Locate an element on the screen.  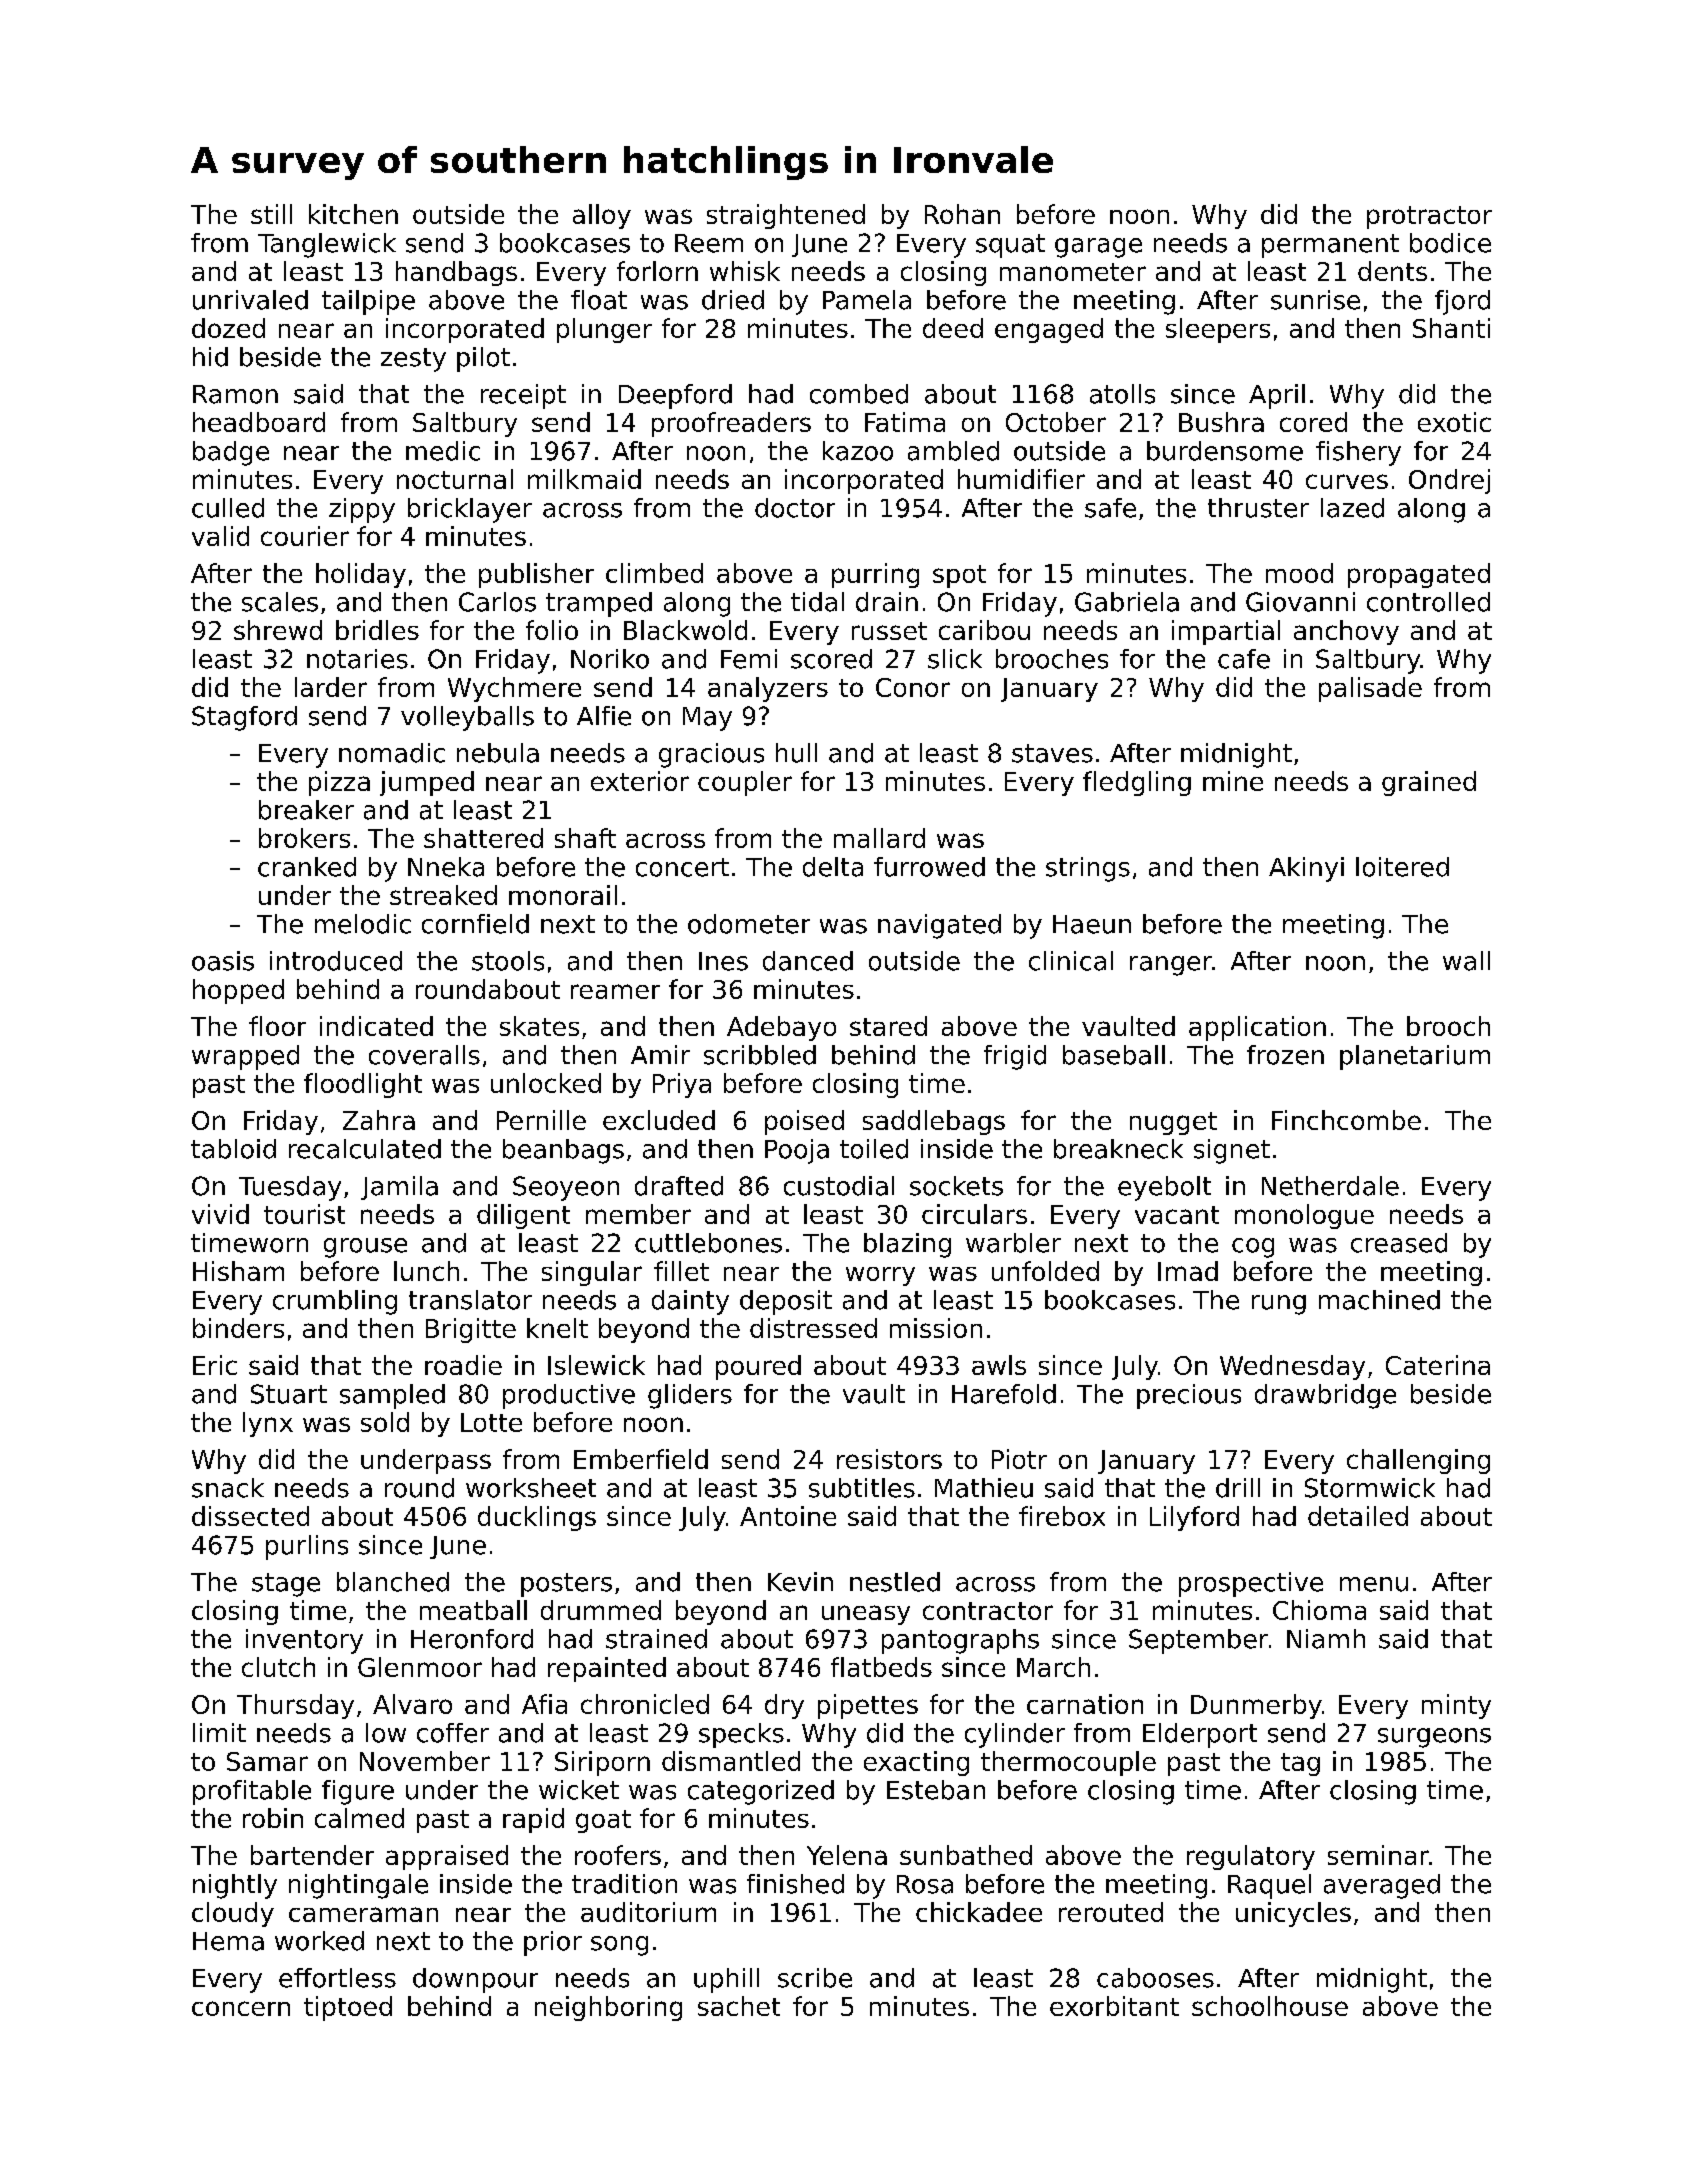
prior is located at coordinates (553, 1943).
